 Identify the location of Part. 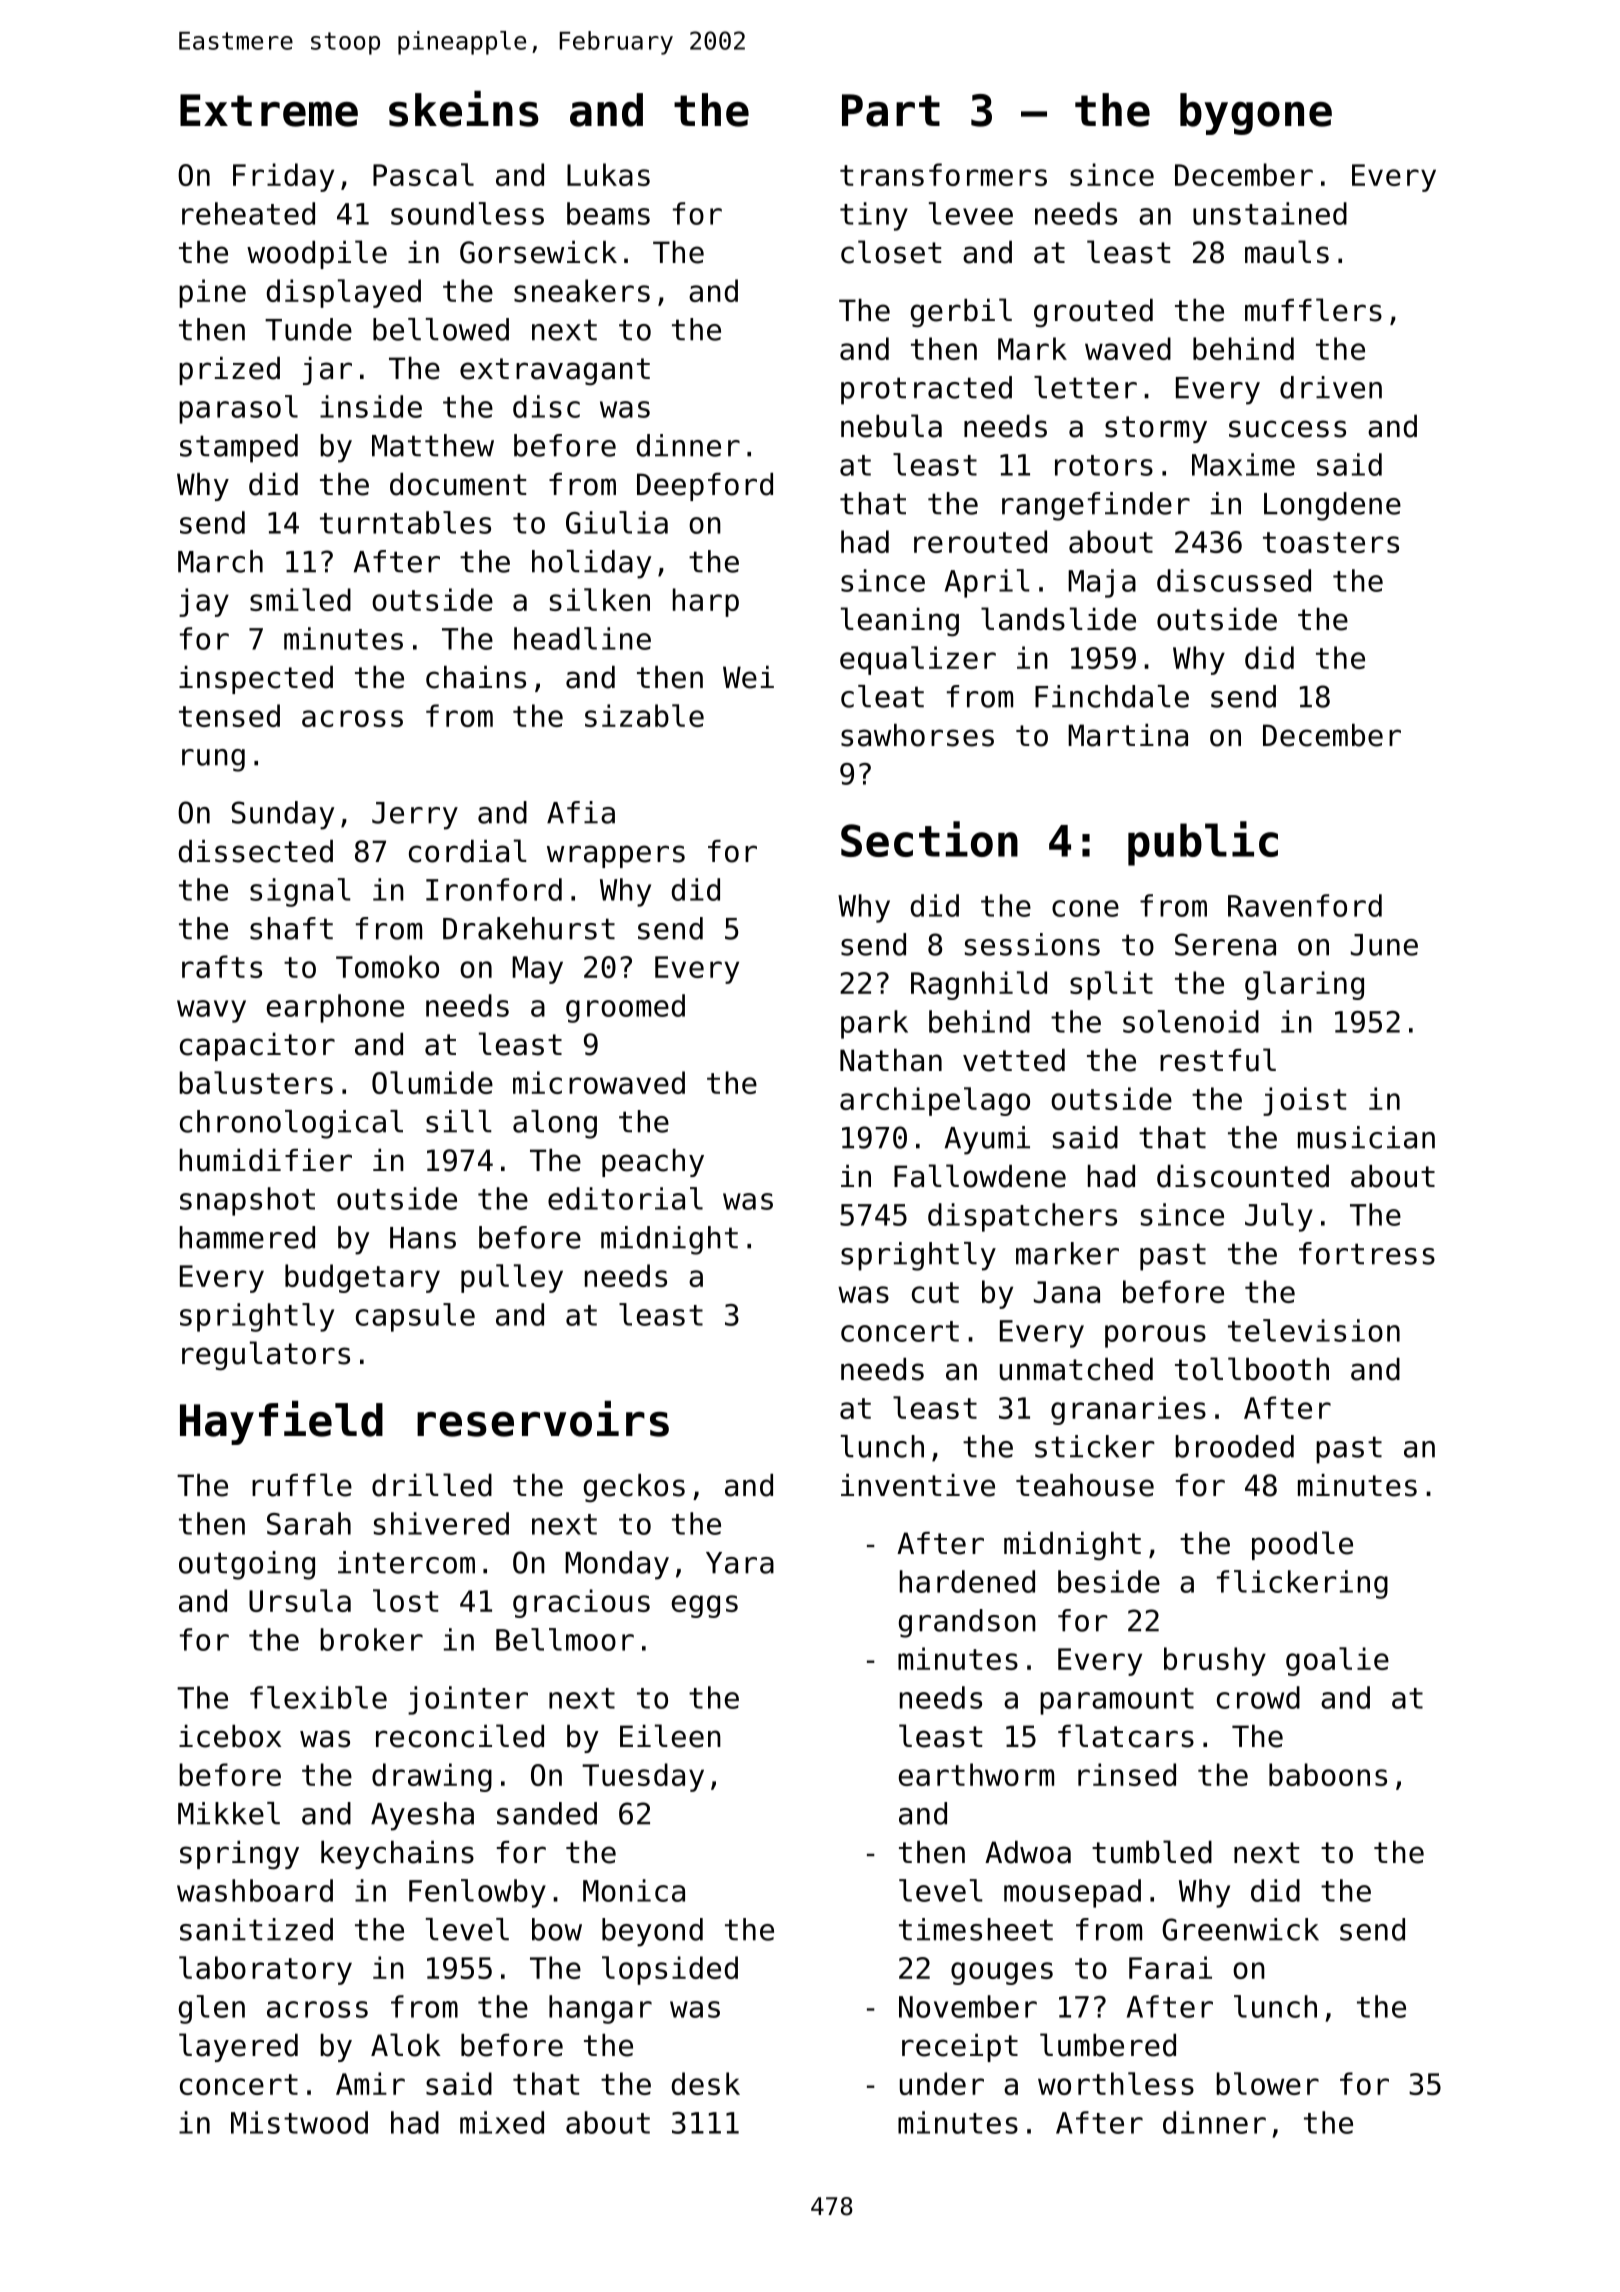
(891, 110).
